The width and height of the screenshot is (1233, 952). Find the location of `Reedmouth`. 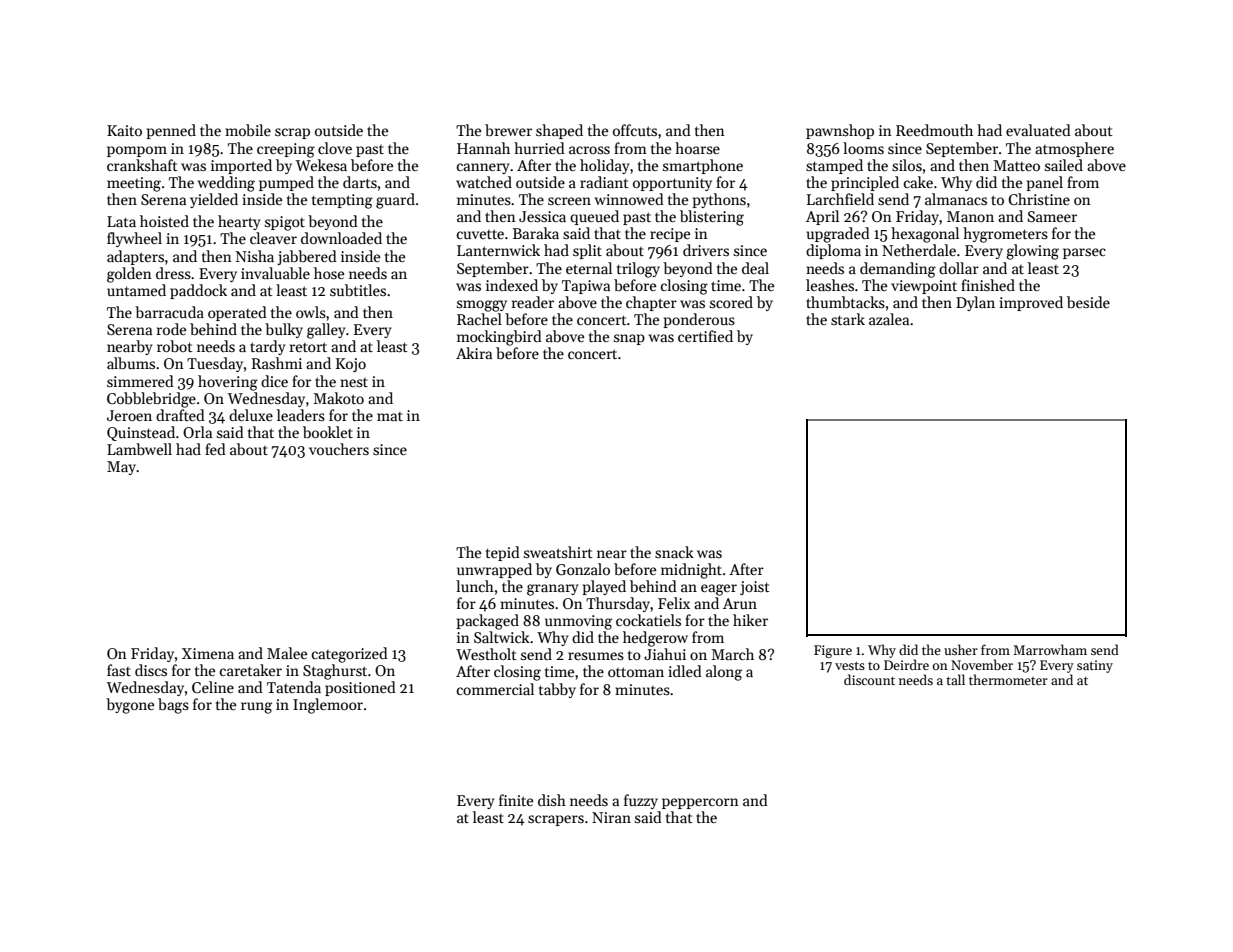

Reedmouth is located at coordinates (934, 130).
